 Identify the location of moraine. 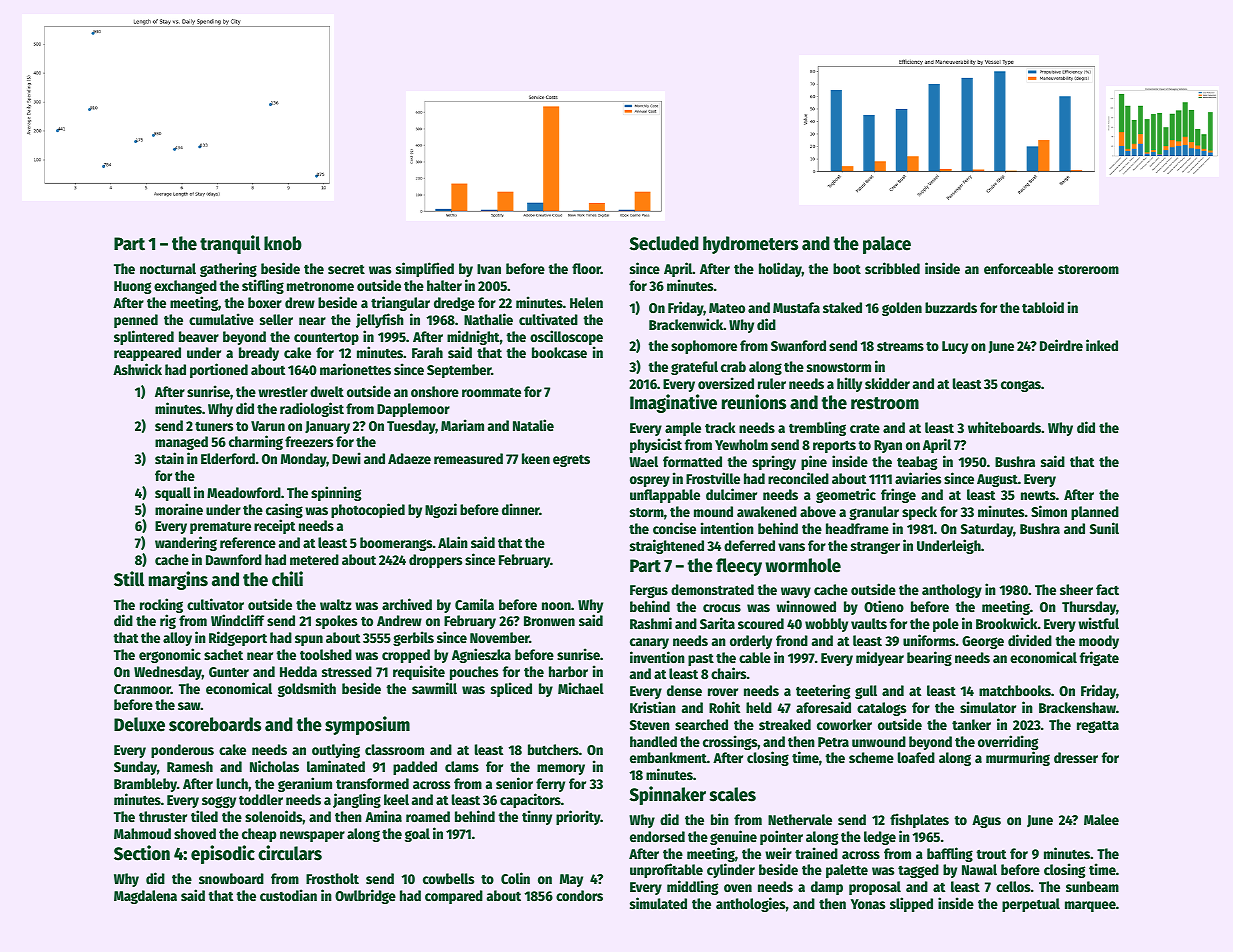
(179, 509).
